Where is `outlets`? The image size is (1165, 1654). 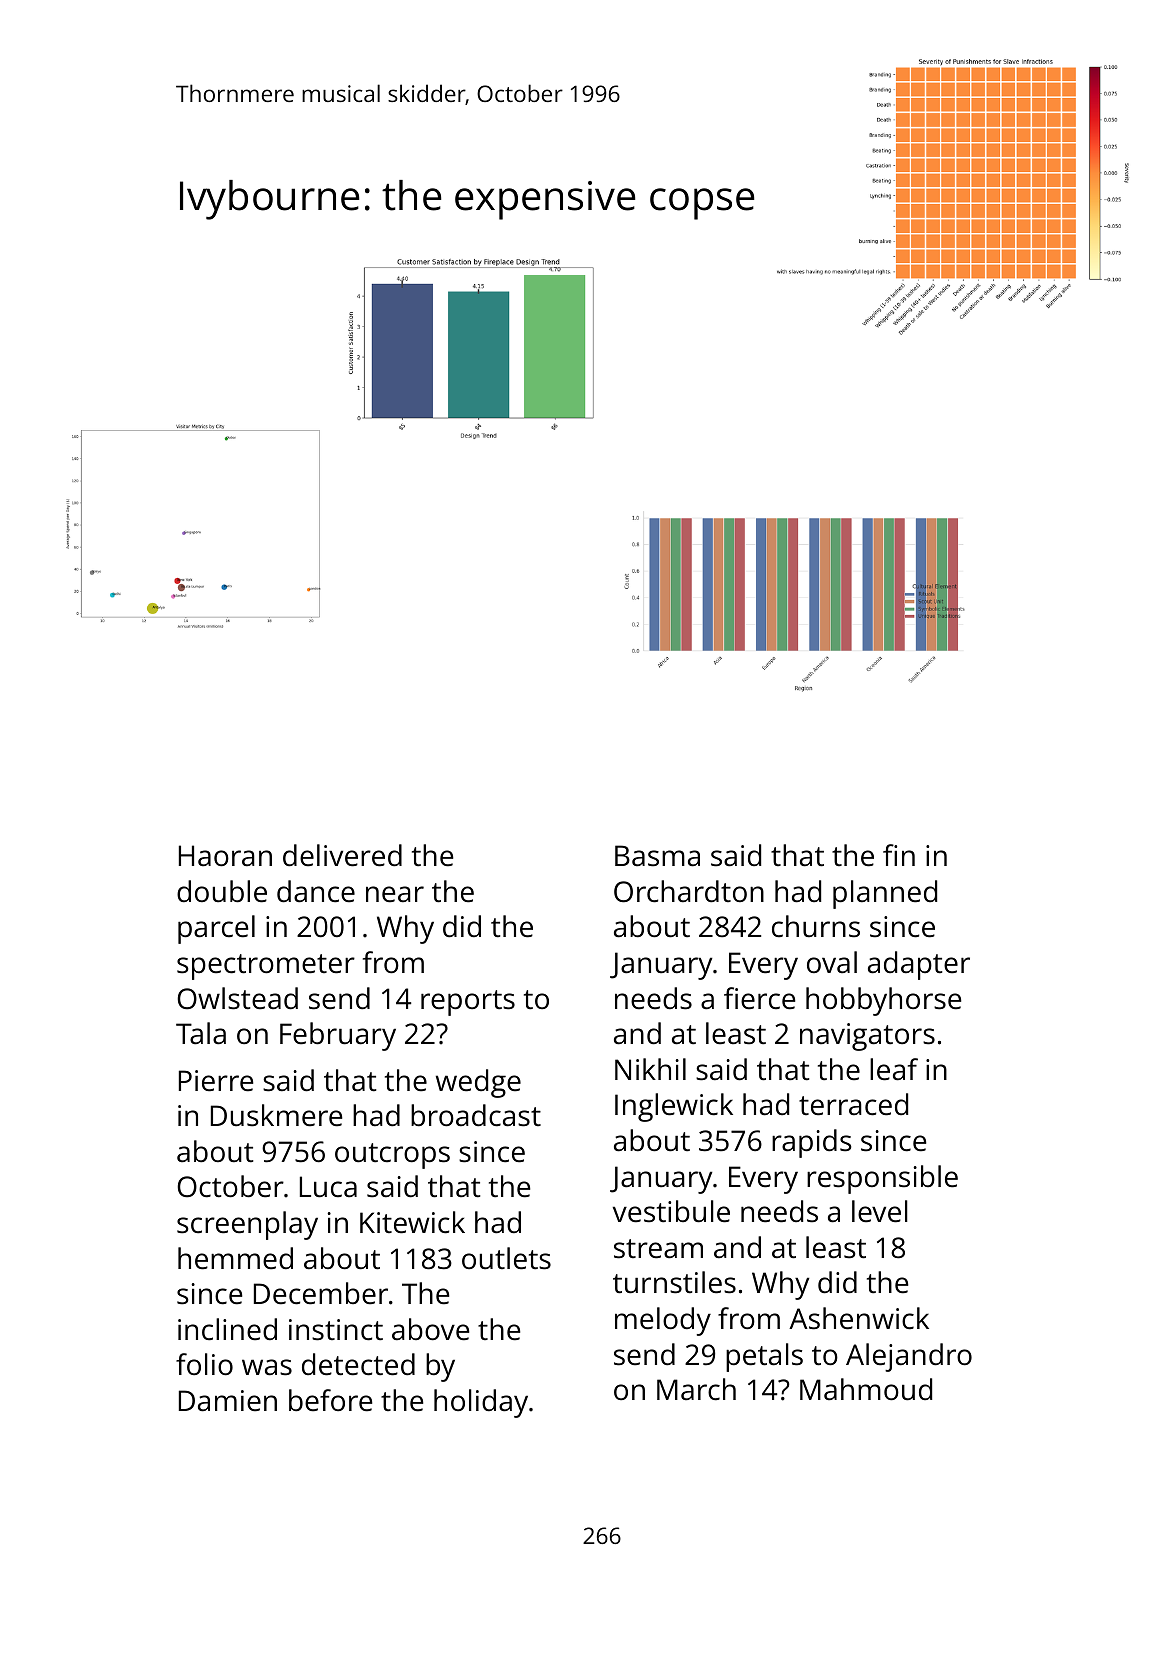 outlets is located at coordinates (506, 1258).
